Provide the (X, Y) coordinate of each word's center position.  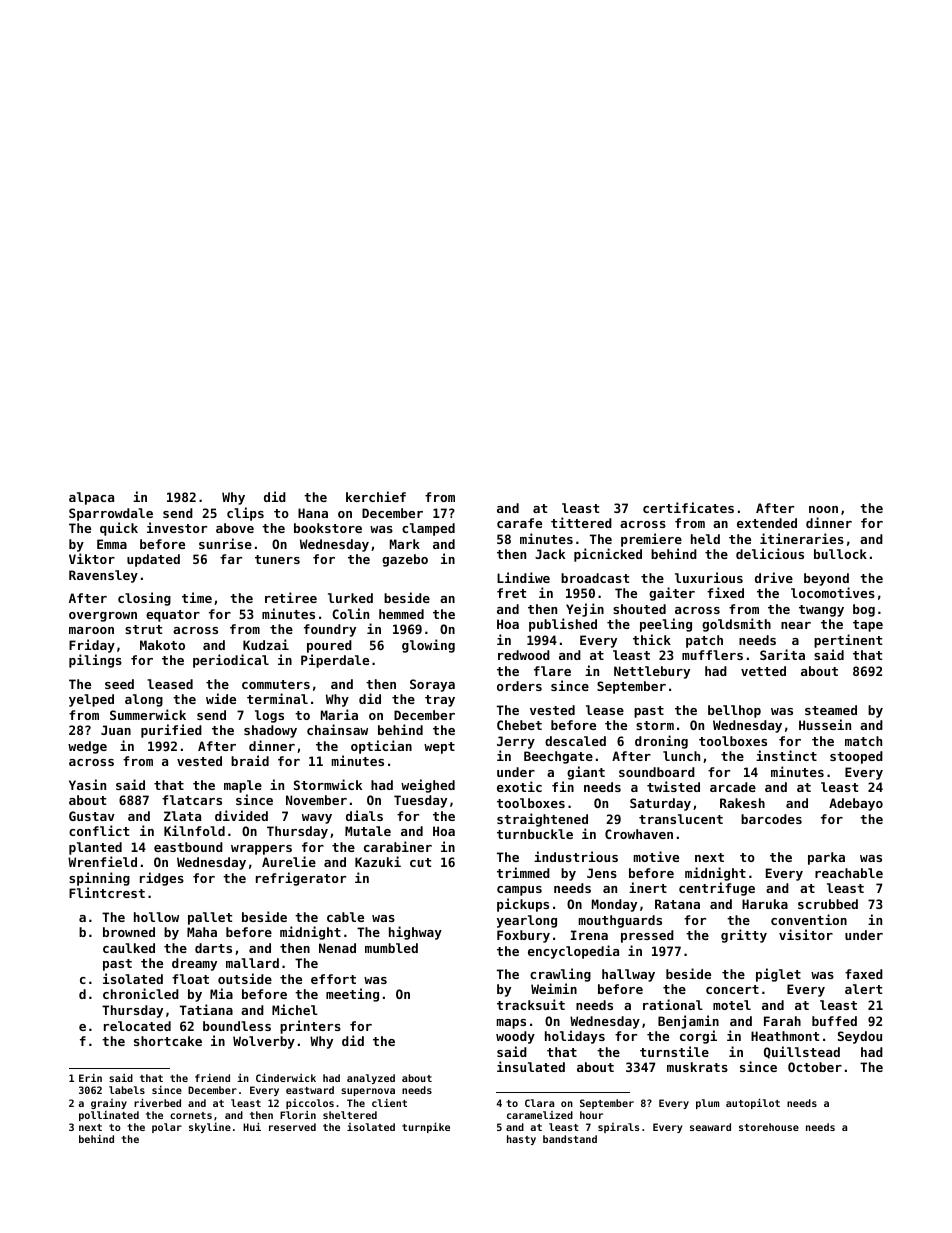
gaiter (672, 594)
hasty (521, 1140)
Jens (602, 873)
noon (823, 509)
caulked (129, 948)
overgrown (103, 617)
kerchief (376, 496)
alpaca (91, 498)
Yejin (585, 610)
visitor (806, 934)
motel (732, 1005)
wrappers (261, 850)
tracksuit (531, 1004)
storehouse (769, 1127)
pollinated (109, 1116)
